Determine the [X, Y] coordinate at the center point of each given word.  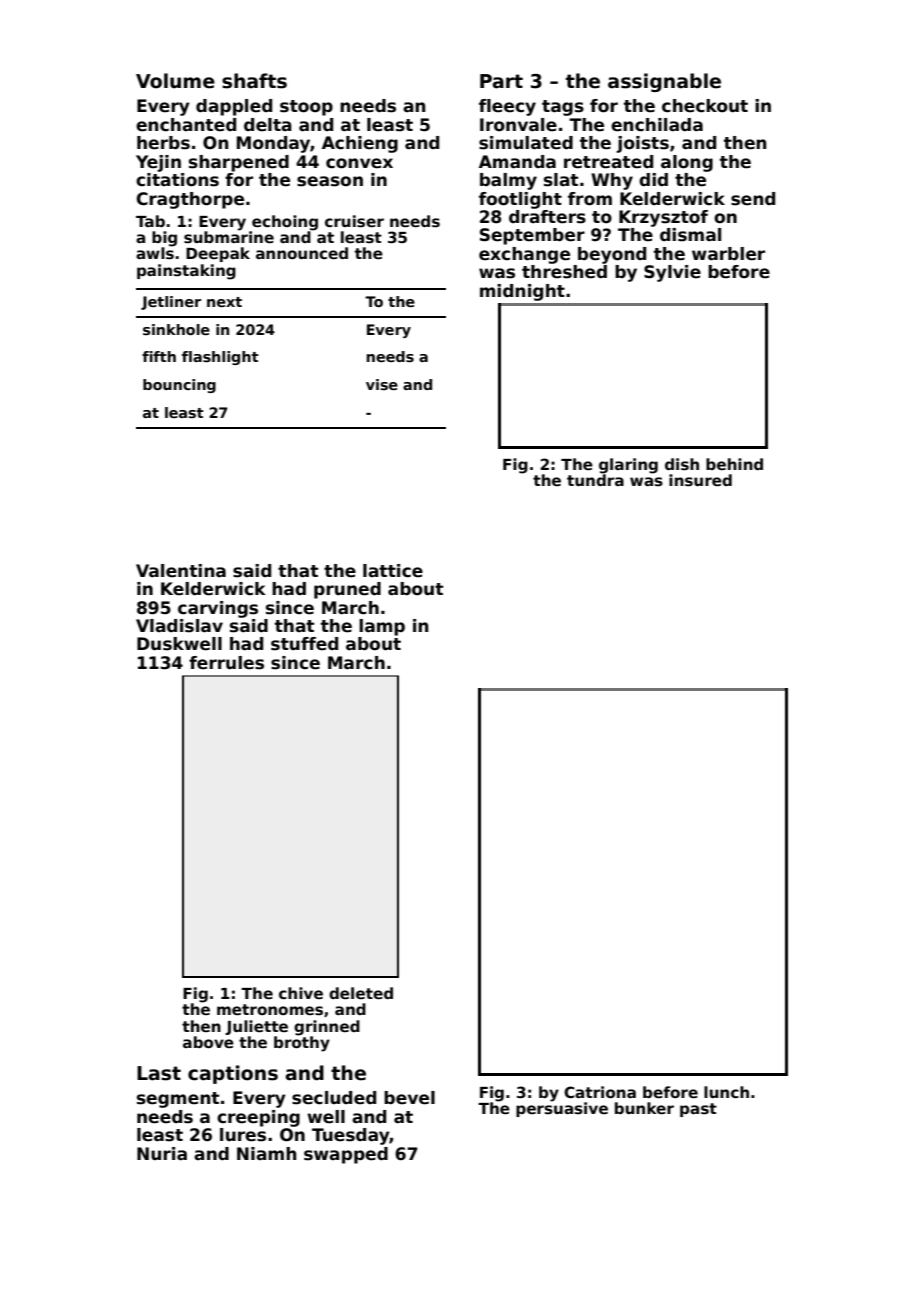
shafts [254, 81]
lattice [393, 571]
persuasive [562, 1109]
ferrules [226, 663]
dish [682, 464]
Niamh [266, 1153]
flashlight [220, 358]
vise [382, 384]
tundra [595, 480]
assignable [664, 82]
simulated [526, 143]
